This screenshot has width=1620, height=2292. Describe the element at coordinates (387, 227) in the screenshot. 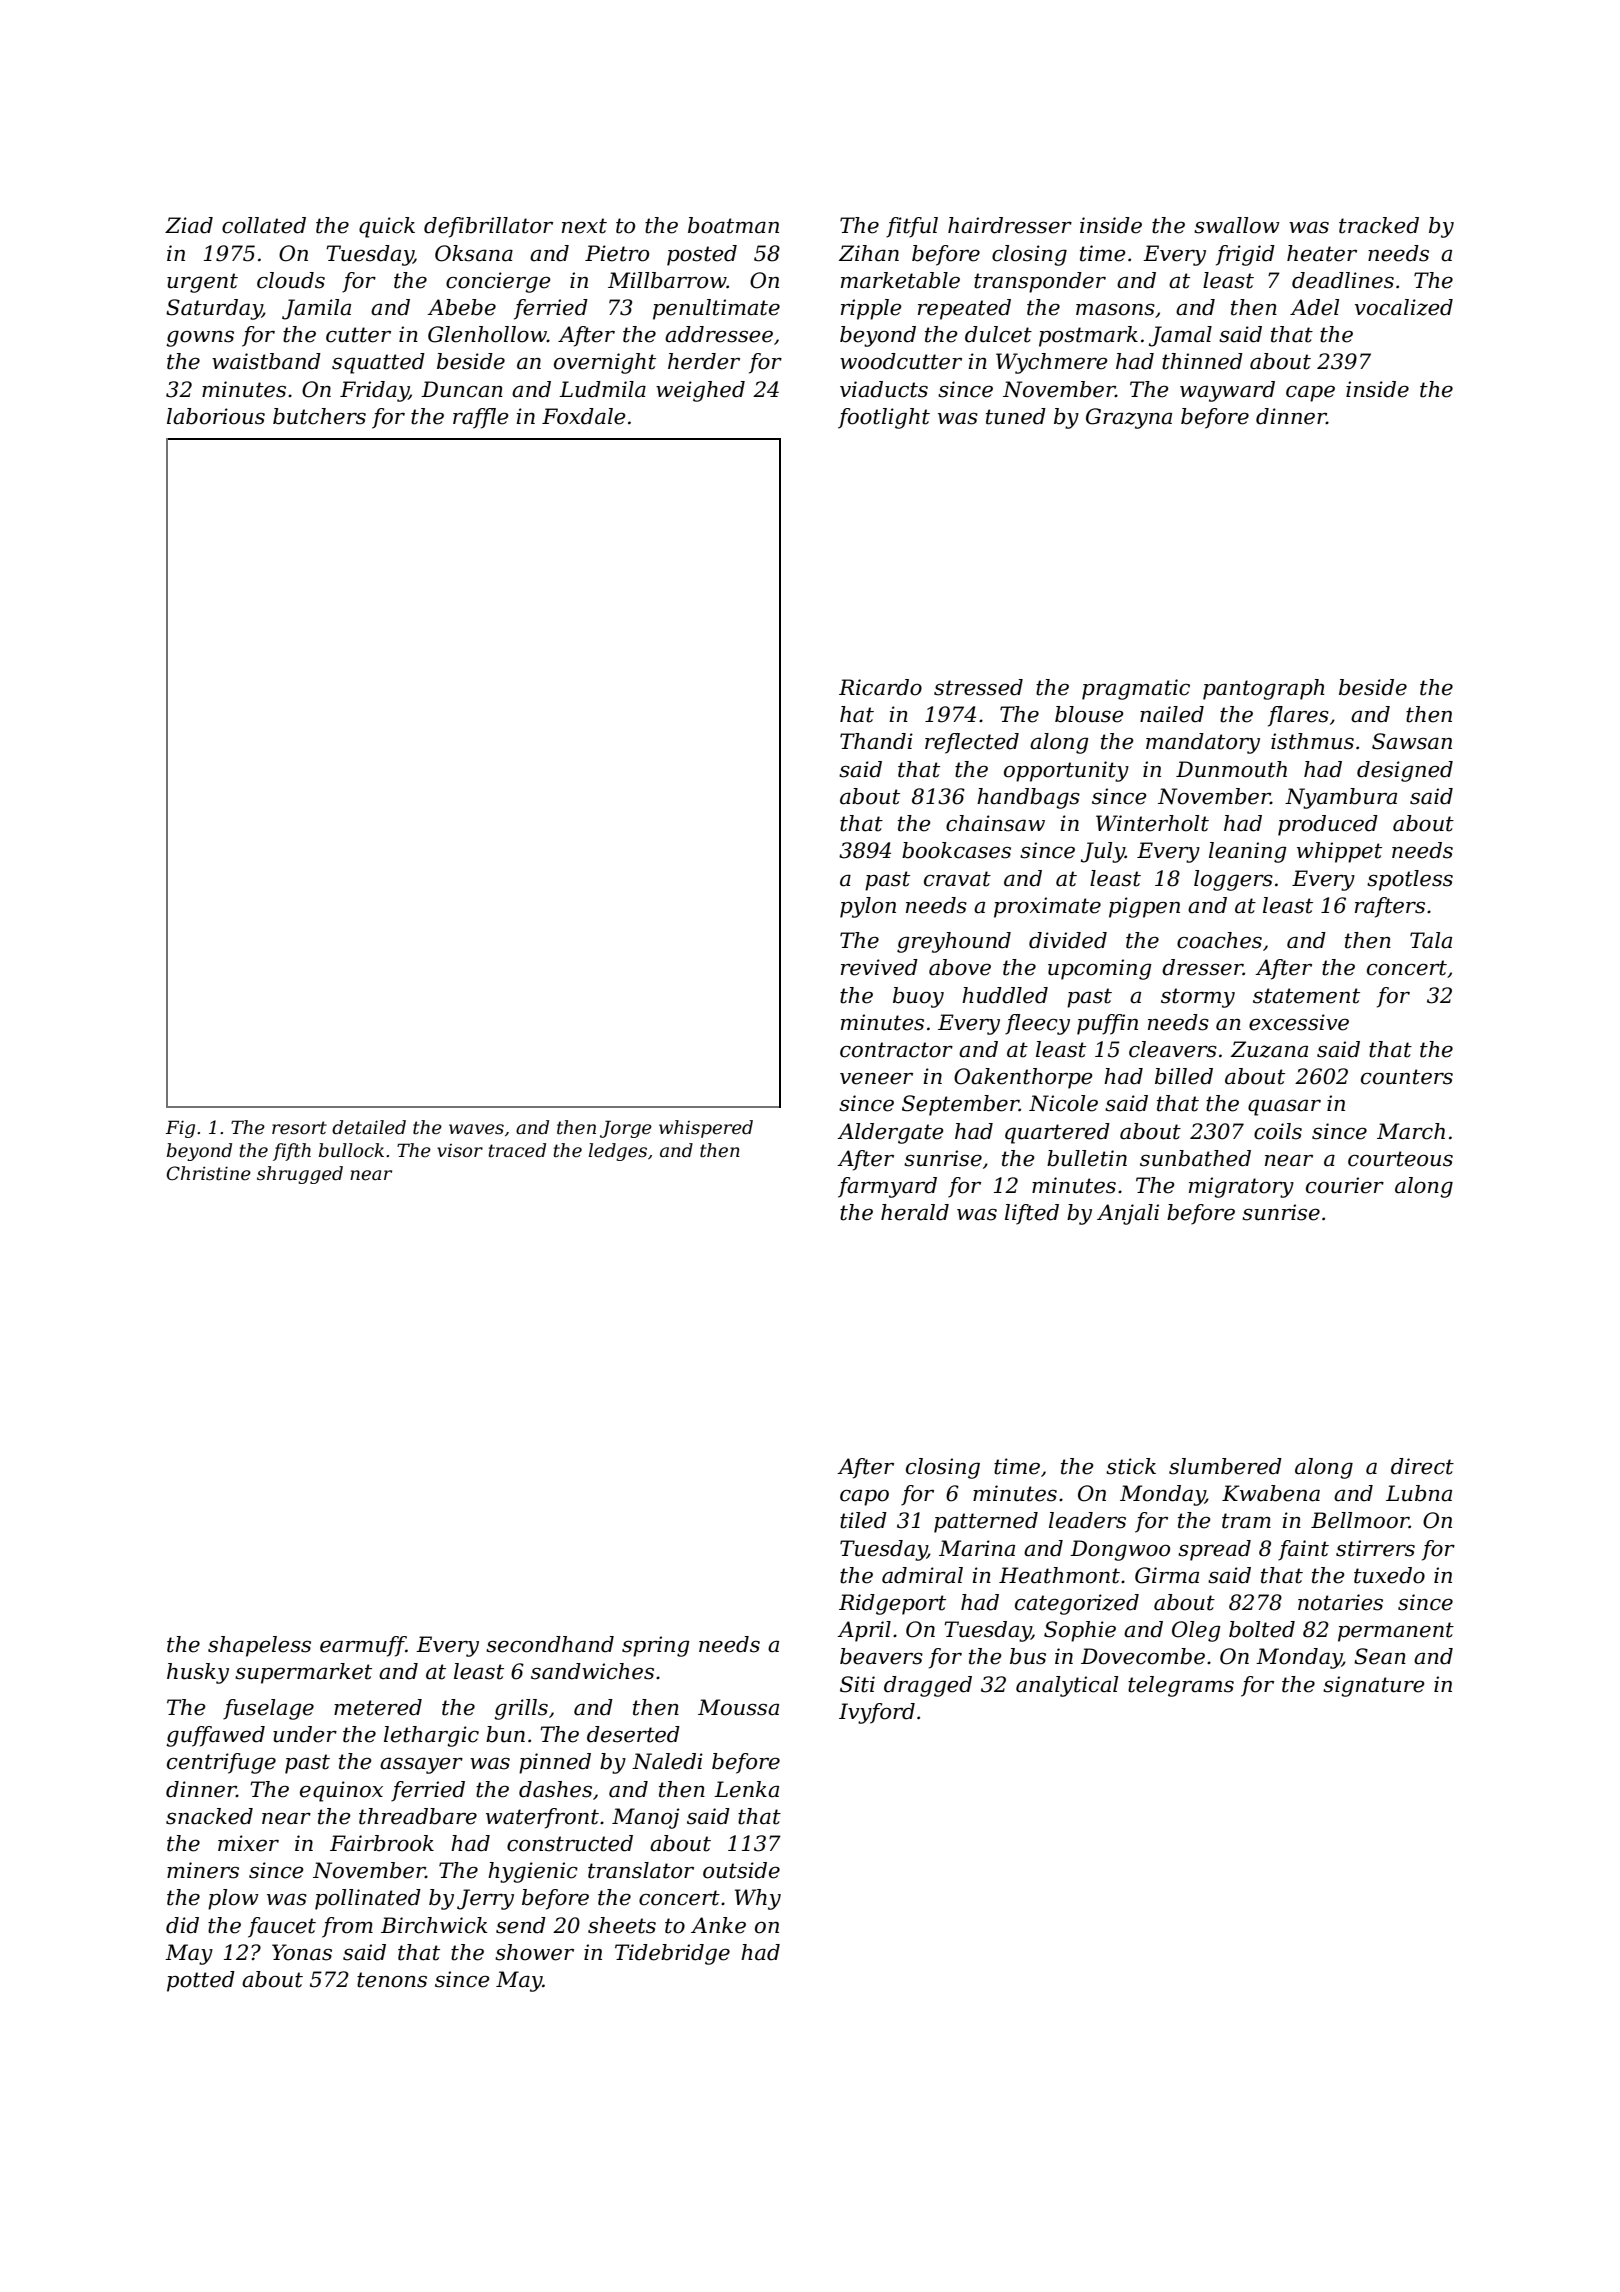

I see `quick` at that location.
